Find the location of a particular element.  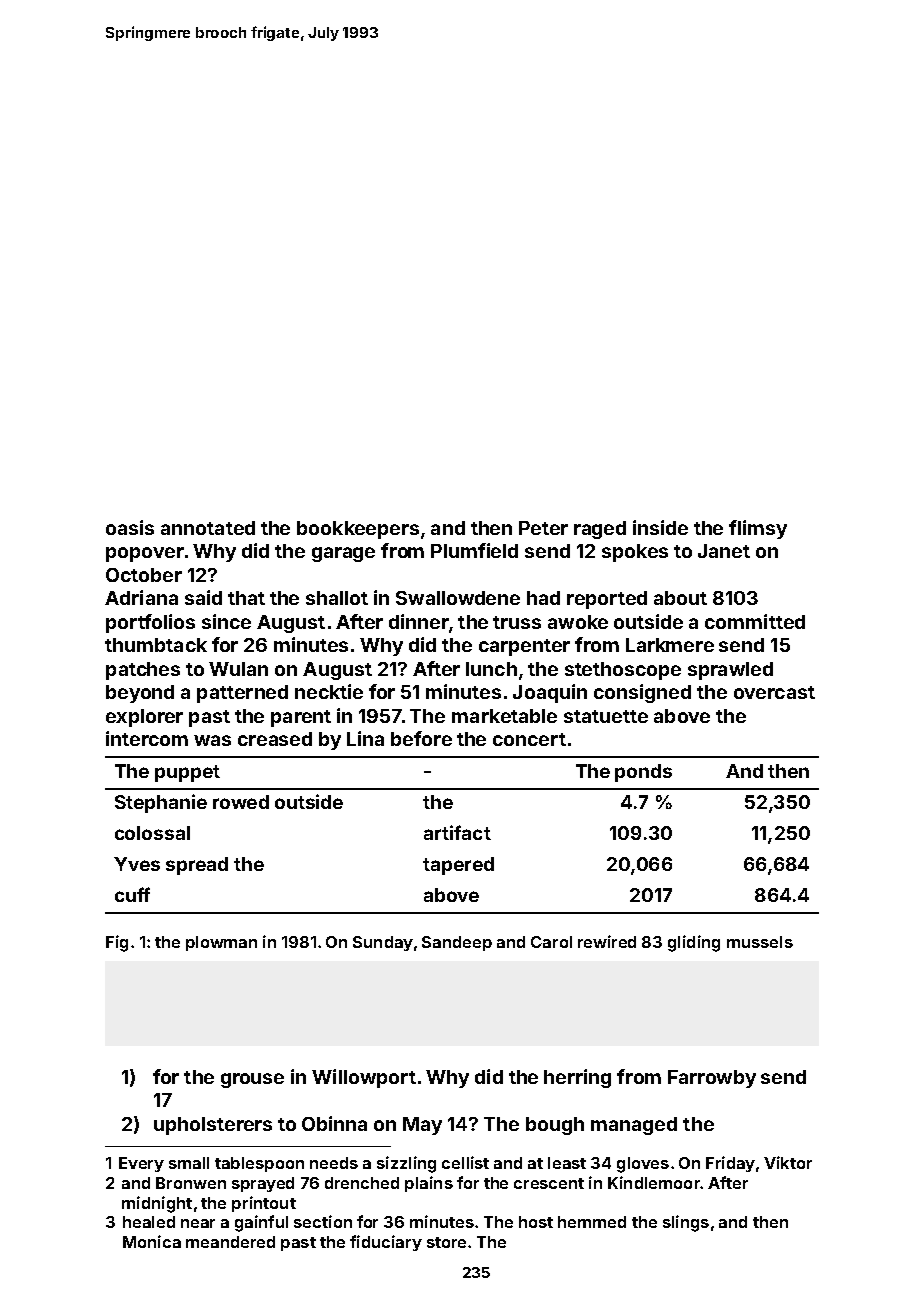

managed is located at coordinates (634, 1126).
